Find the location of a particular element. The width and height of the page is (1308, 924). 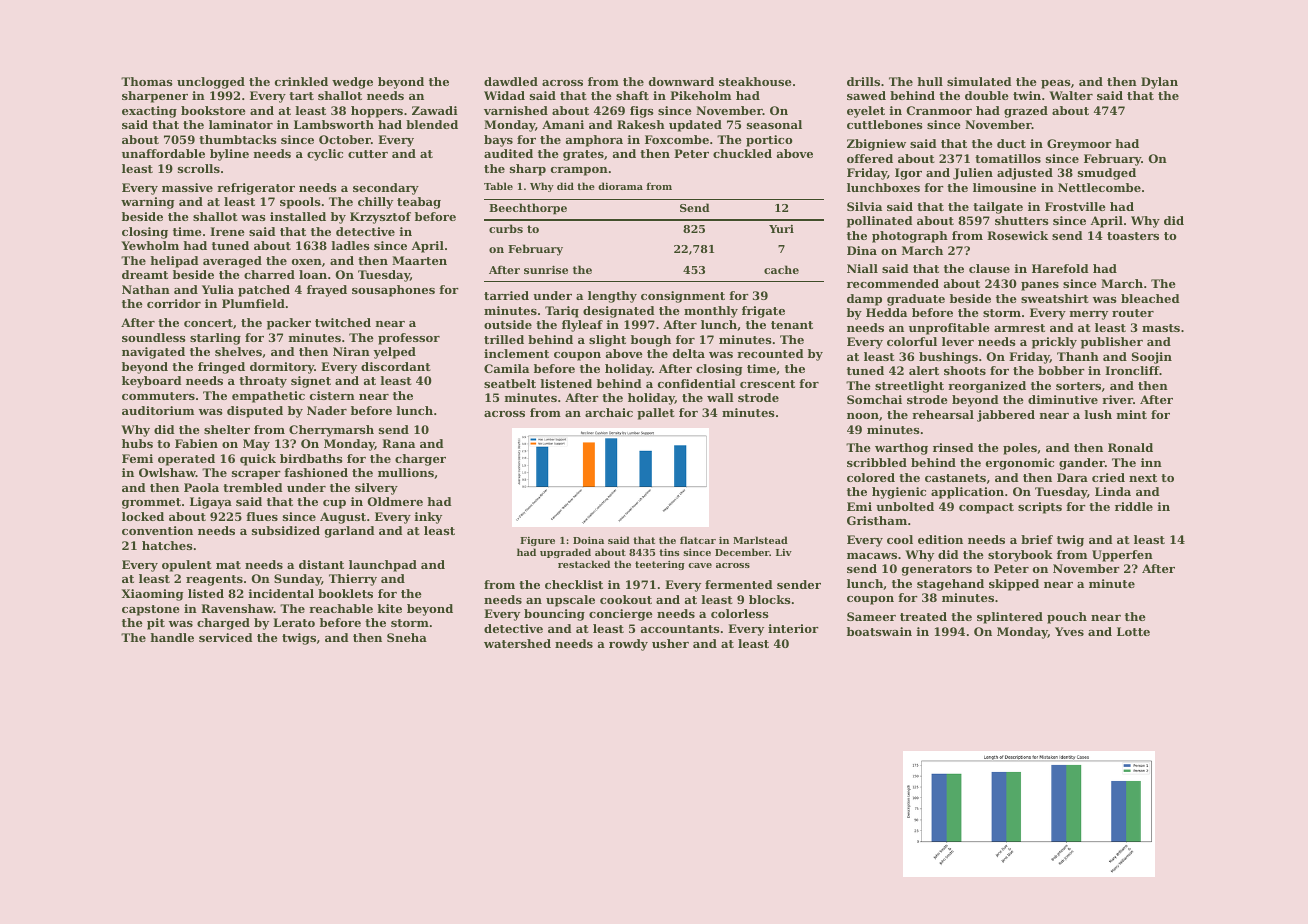

peas is located at coordinates (1056, 84).
